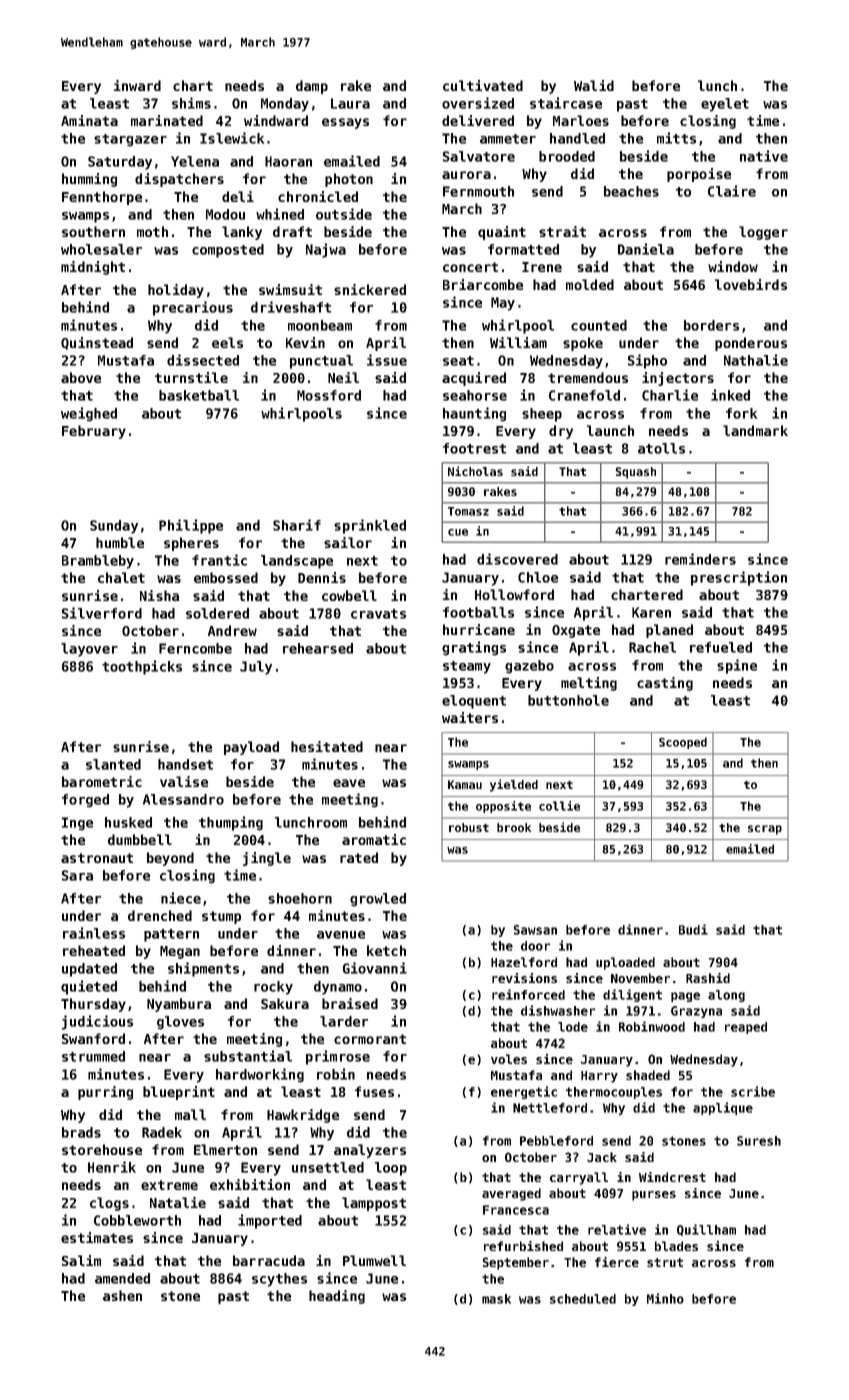 Image resolution: width=849 pixels, height=1400 pixels. I want to click on Salim, so click(81, 1260).
